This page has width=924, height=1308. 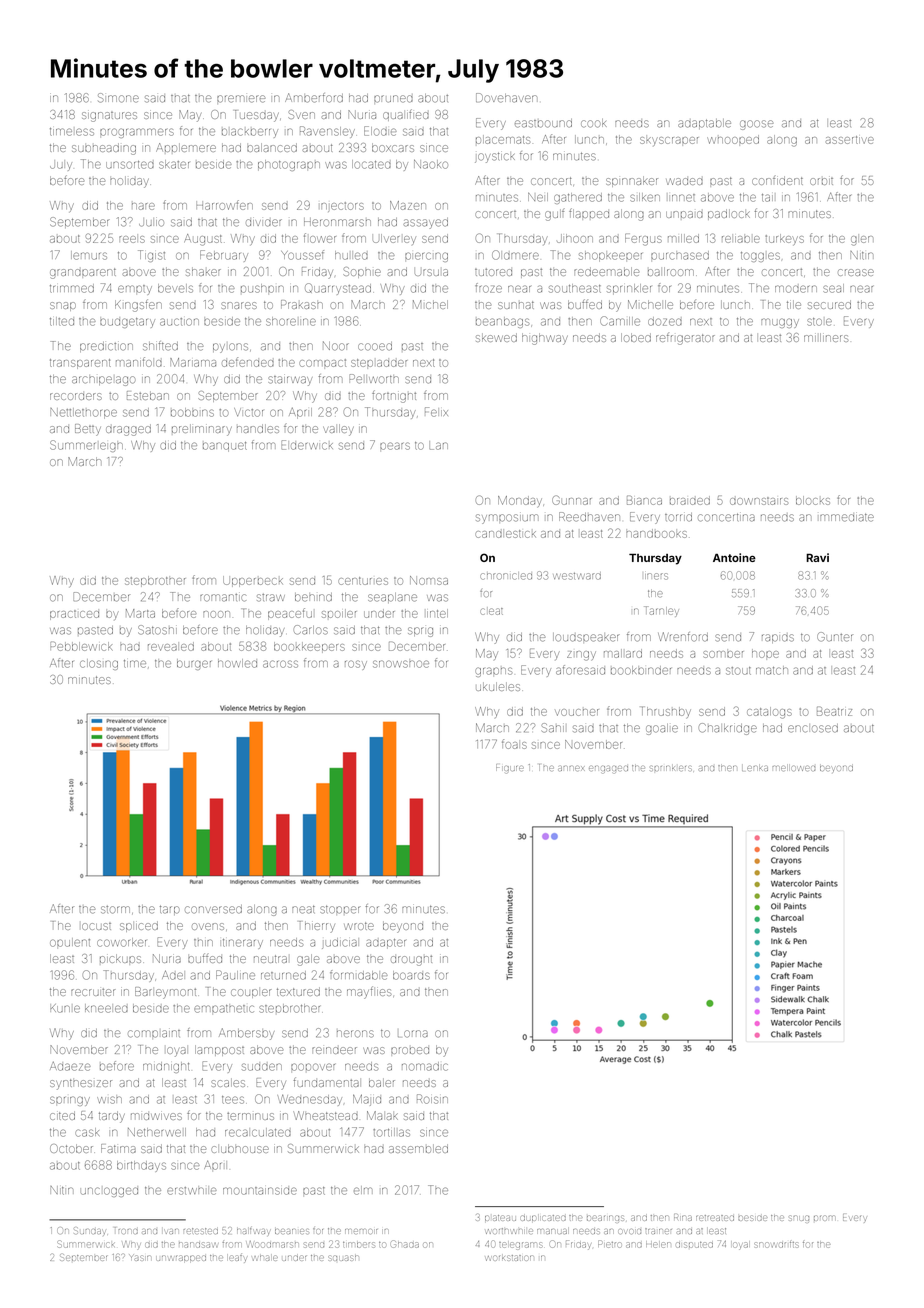 What do you see at coordinates (850, 140) in the page?
I see `assertive` at bounding box center [850, 140].
